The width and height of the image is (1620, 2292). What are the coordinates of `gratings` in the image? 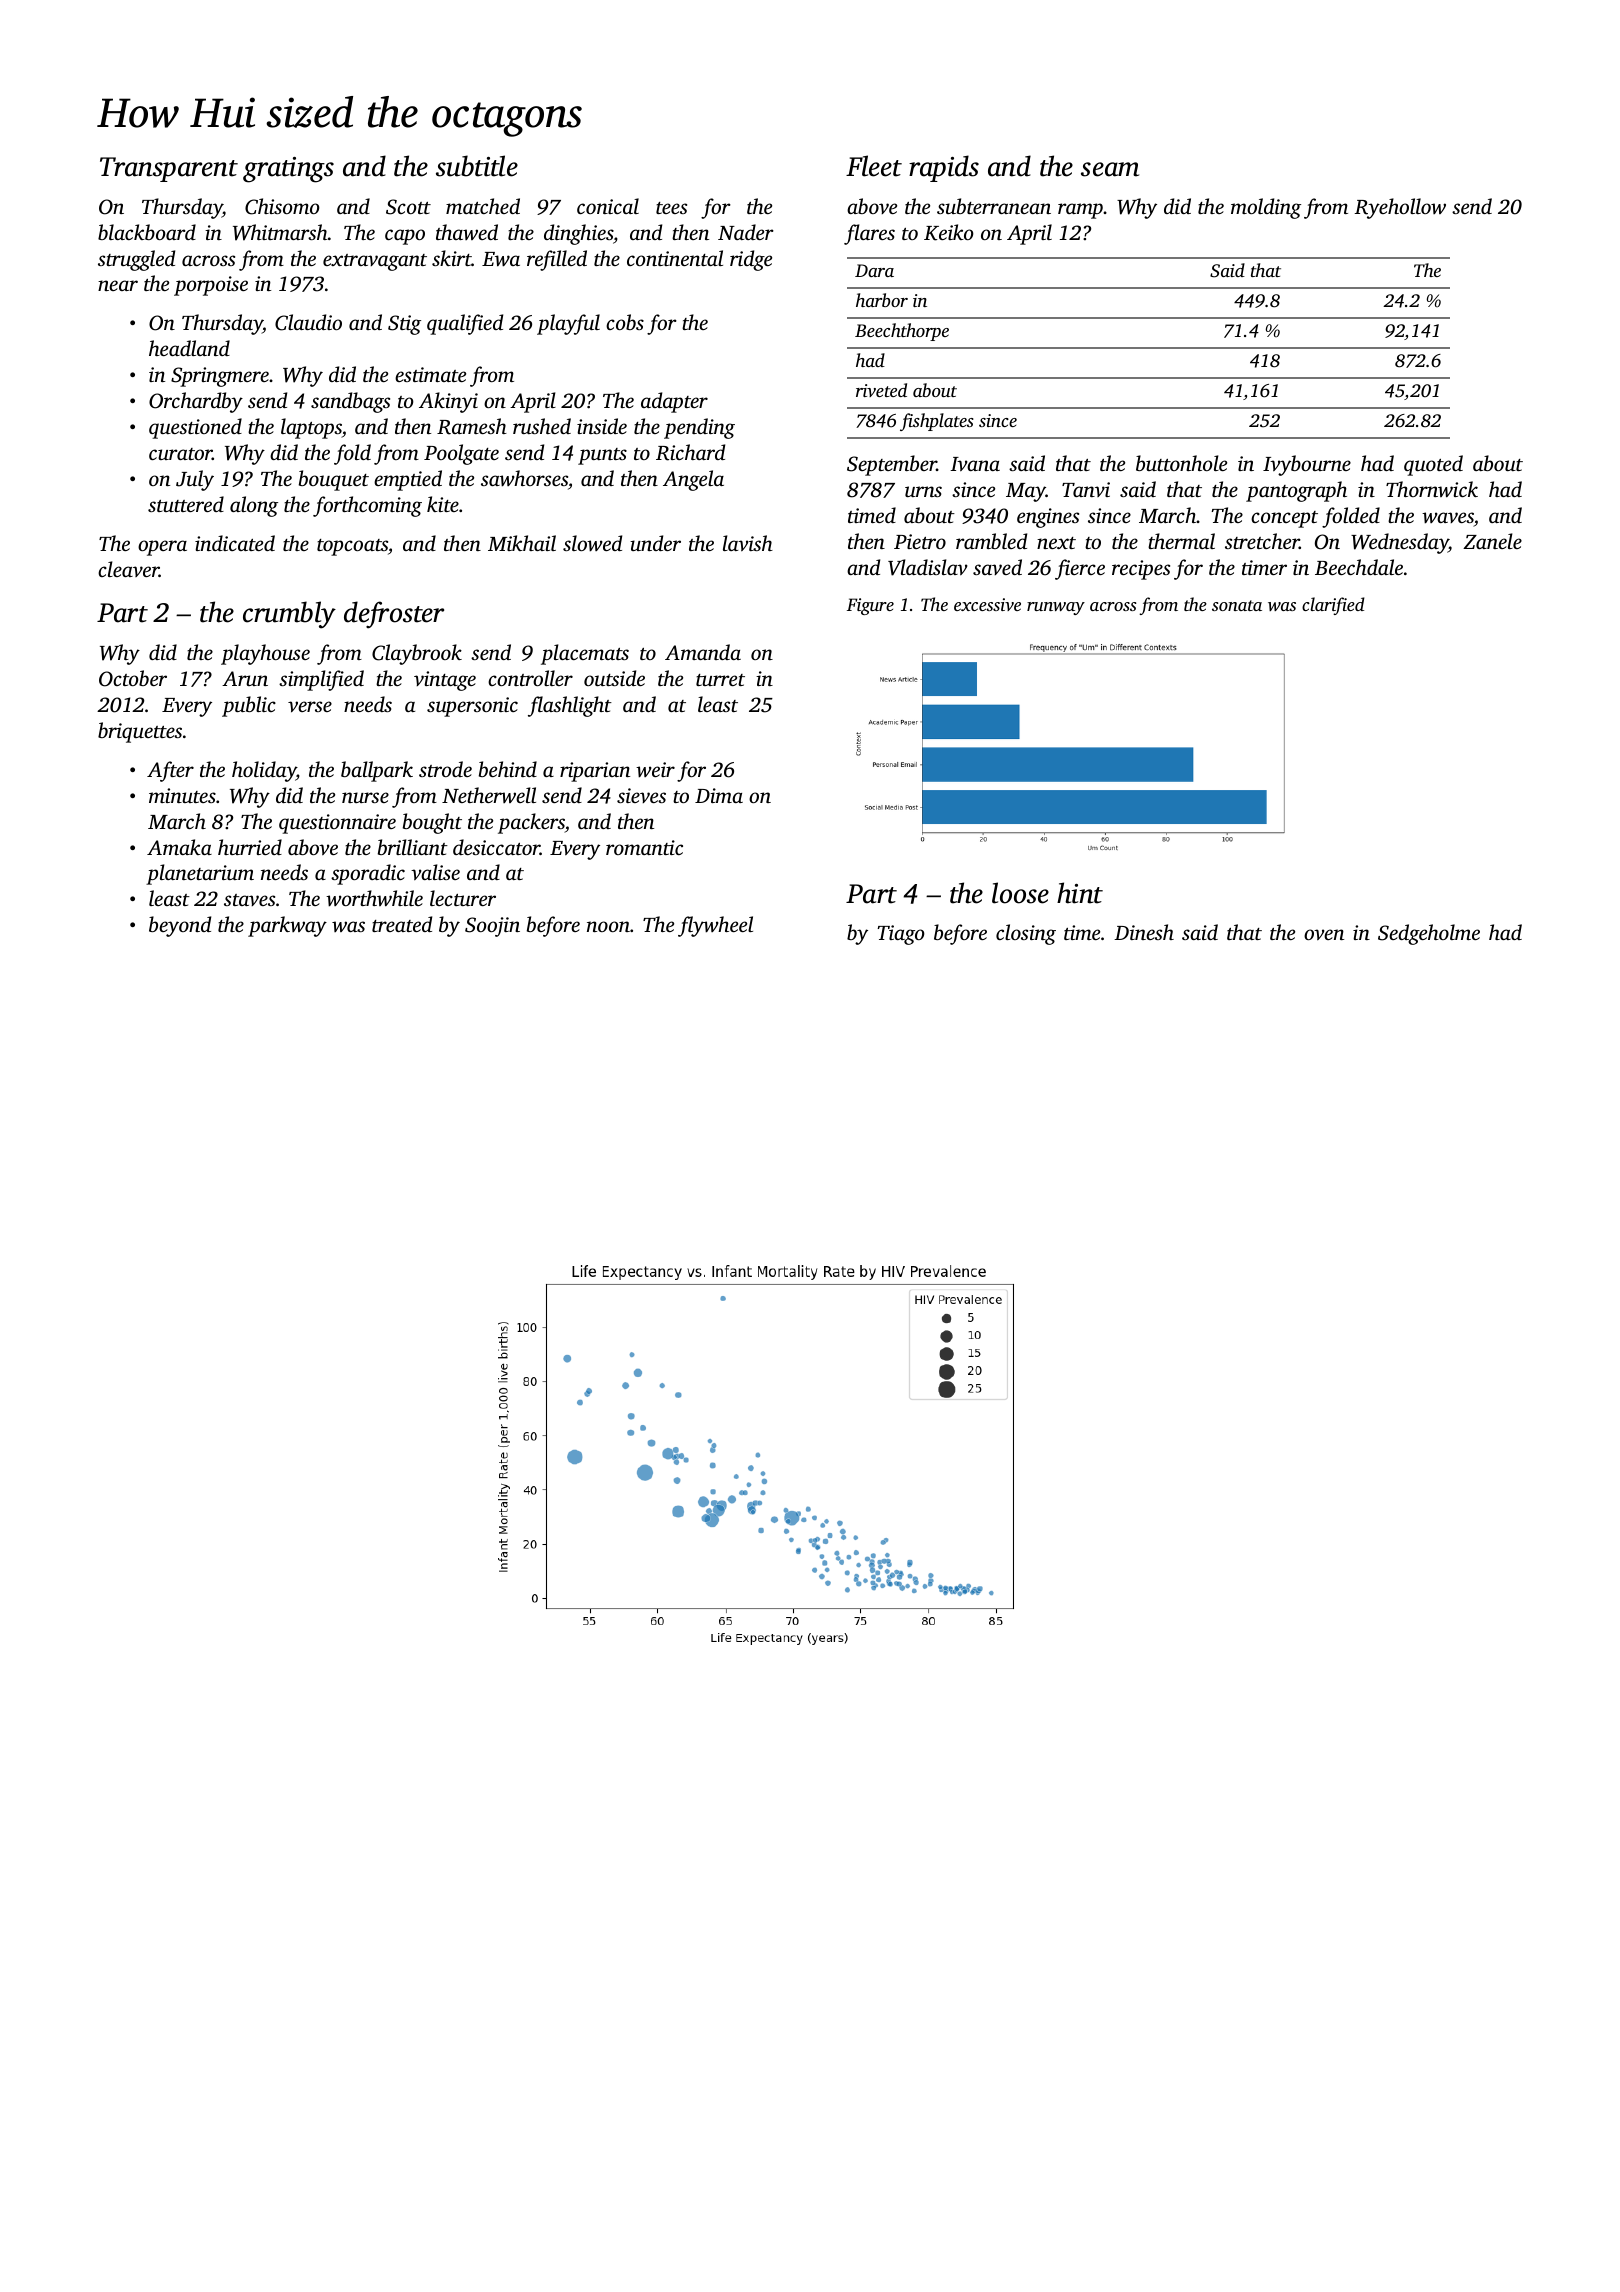 It's located at (288, 170).
